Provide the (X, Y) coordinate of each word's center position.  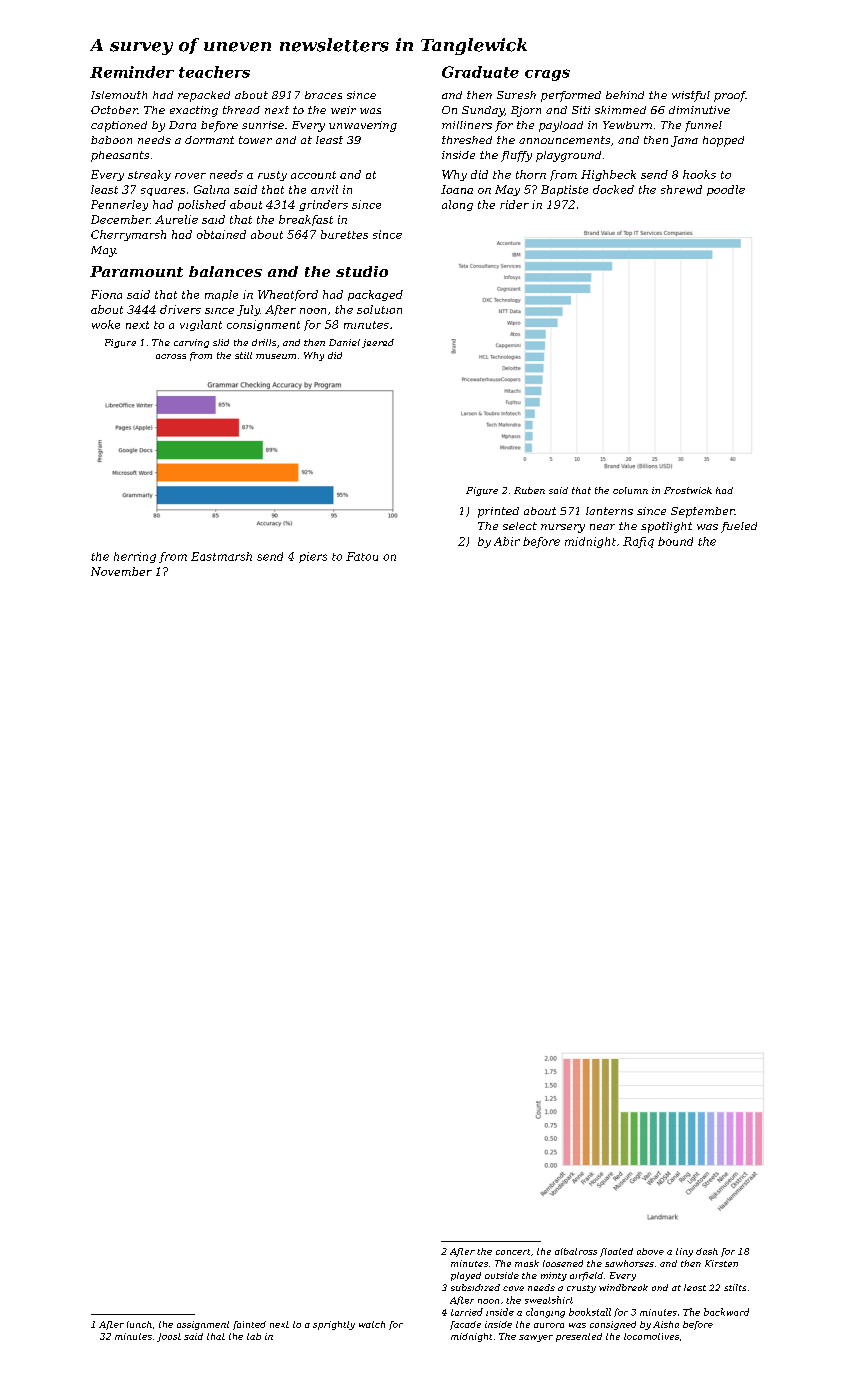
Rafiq (638, 542)
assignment (203, 1325)
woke (106, 324)
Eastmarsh (221, 556)
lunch (139, 1324)
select (520, 526)
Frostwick (688, 490)
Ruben (529, 490)
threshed (467, 140)
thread (241, 110)
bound (675, 541)
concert (513, 1252)
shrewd (681, 189)
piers (313, 557)
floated (616, 1252)
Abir (507, 541)
